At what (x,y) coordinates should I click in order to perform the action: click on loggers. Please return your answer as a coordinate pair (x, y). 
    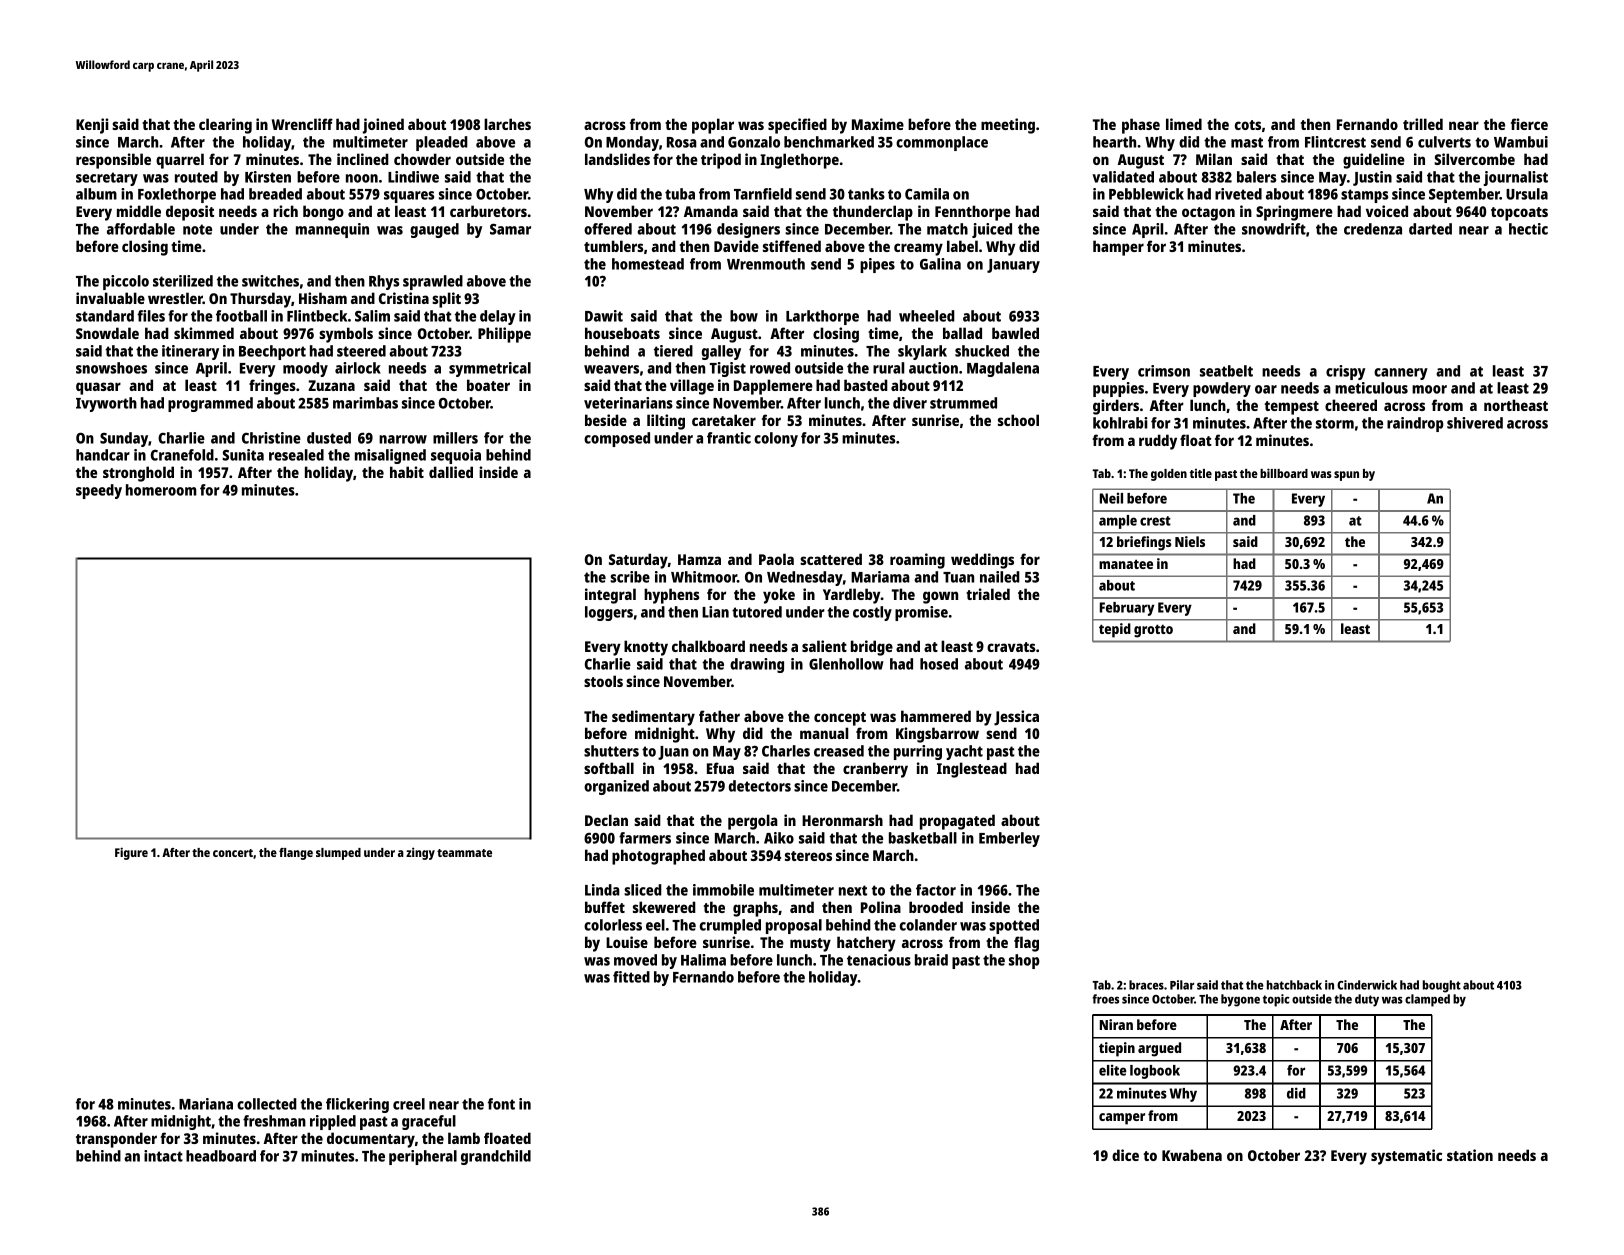
    Looking at the image, I should click on (609, 613).
